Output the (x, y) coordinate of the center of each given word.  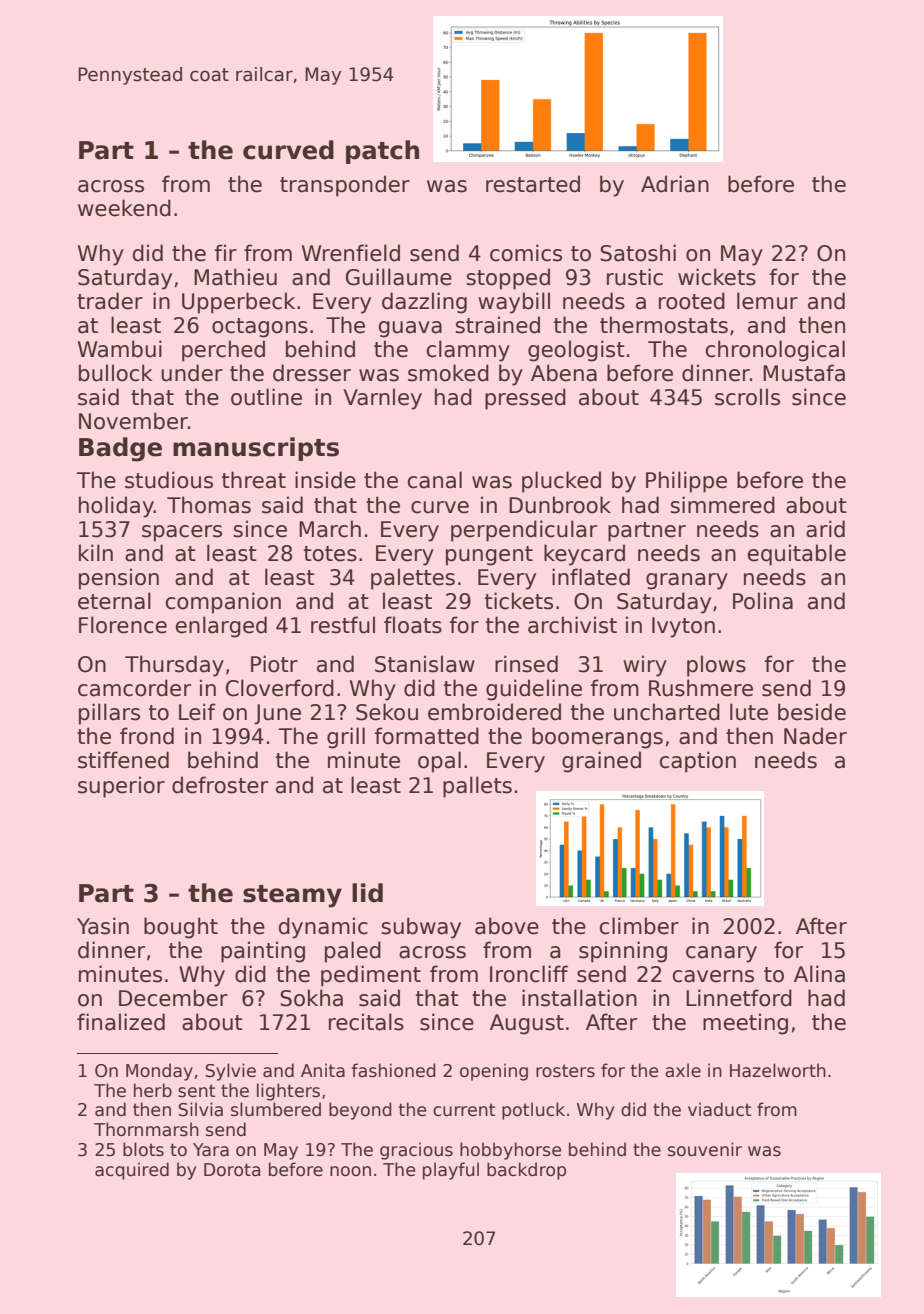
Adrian (675, 184)
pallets (477, 787)
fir (225, 252)
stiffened (123, 760)
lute (749, 712)
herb (153, 1090)
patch (382, 152)
